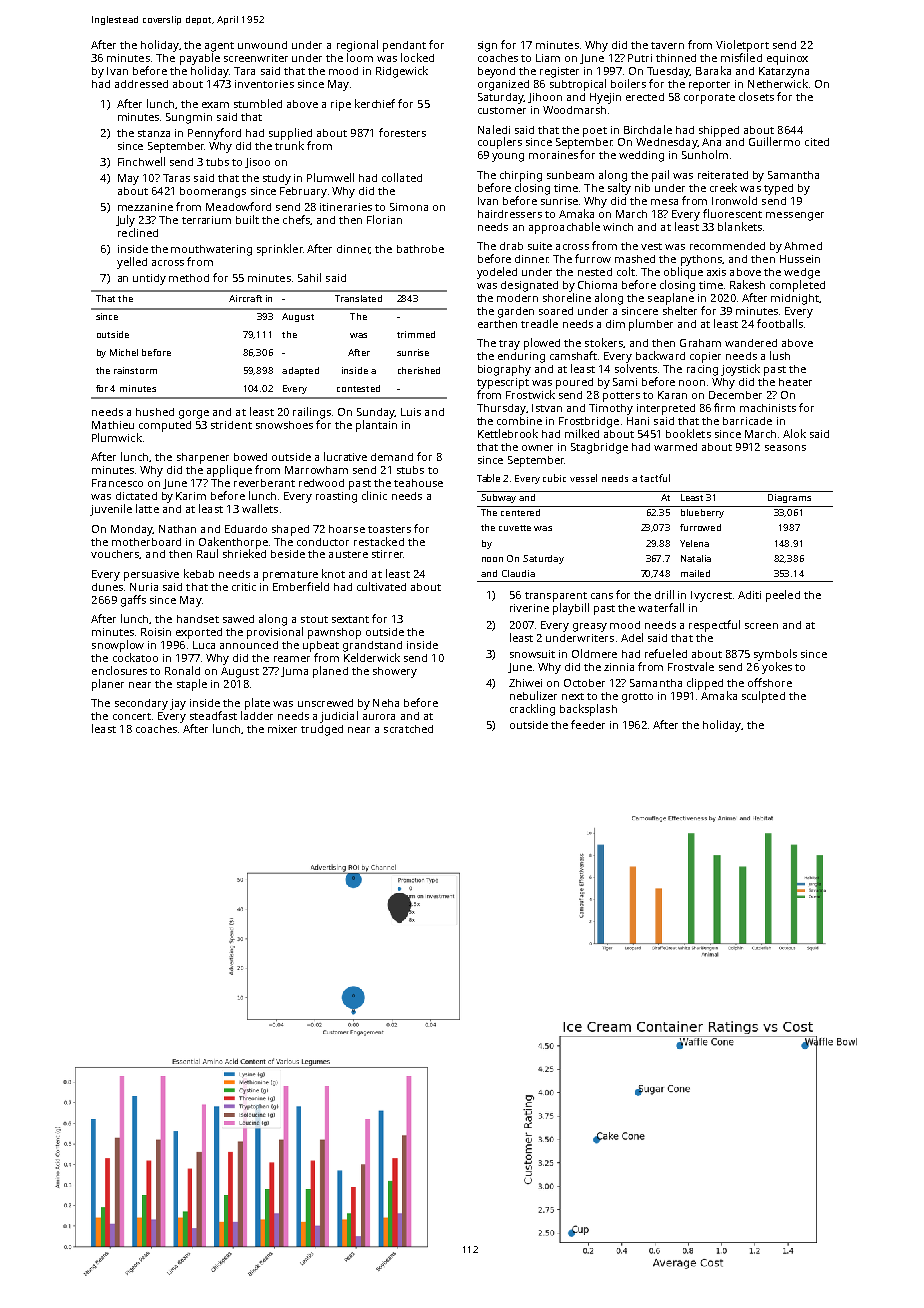  What do you see at coordinates (785, 448) in the image?
I see `seasons` at bounding box center [785, 448].
